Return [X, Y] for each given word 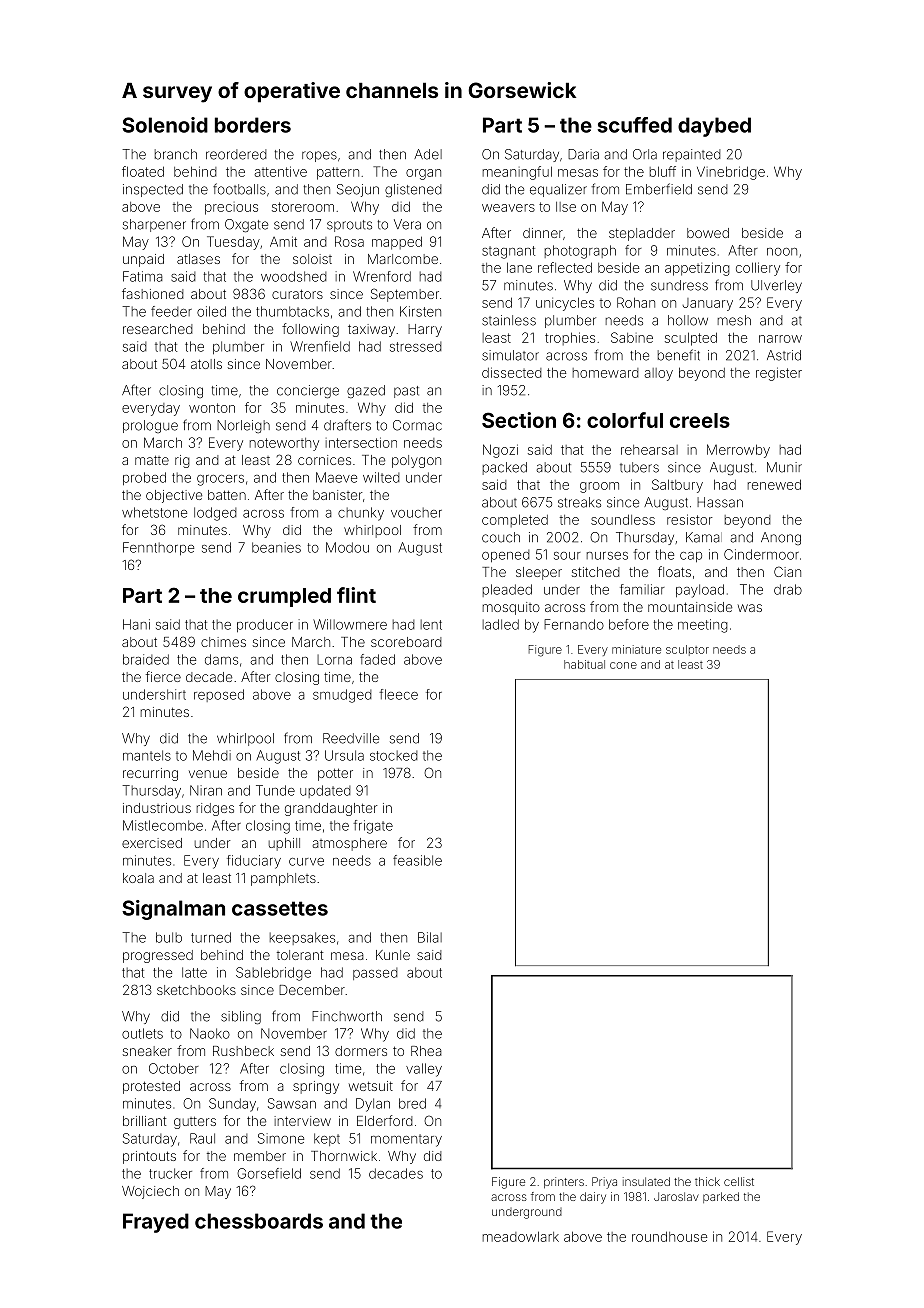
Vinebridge [731, 173]
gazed [366, 391]
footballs [239, 189]
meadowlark [521, 1236]
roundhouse [669, 1236]
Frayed [156, 1223]
